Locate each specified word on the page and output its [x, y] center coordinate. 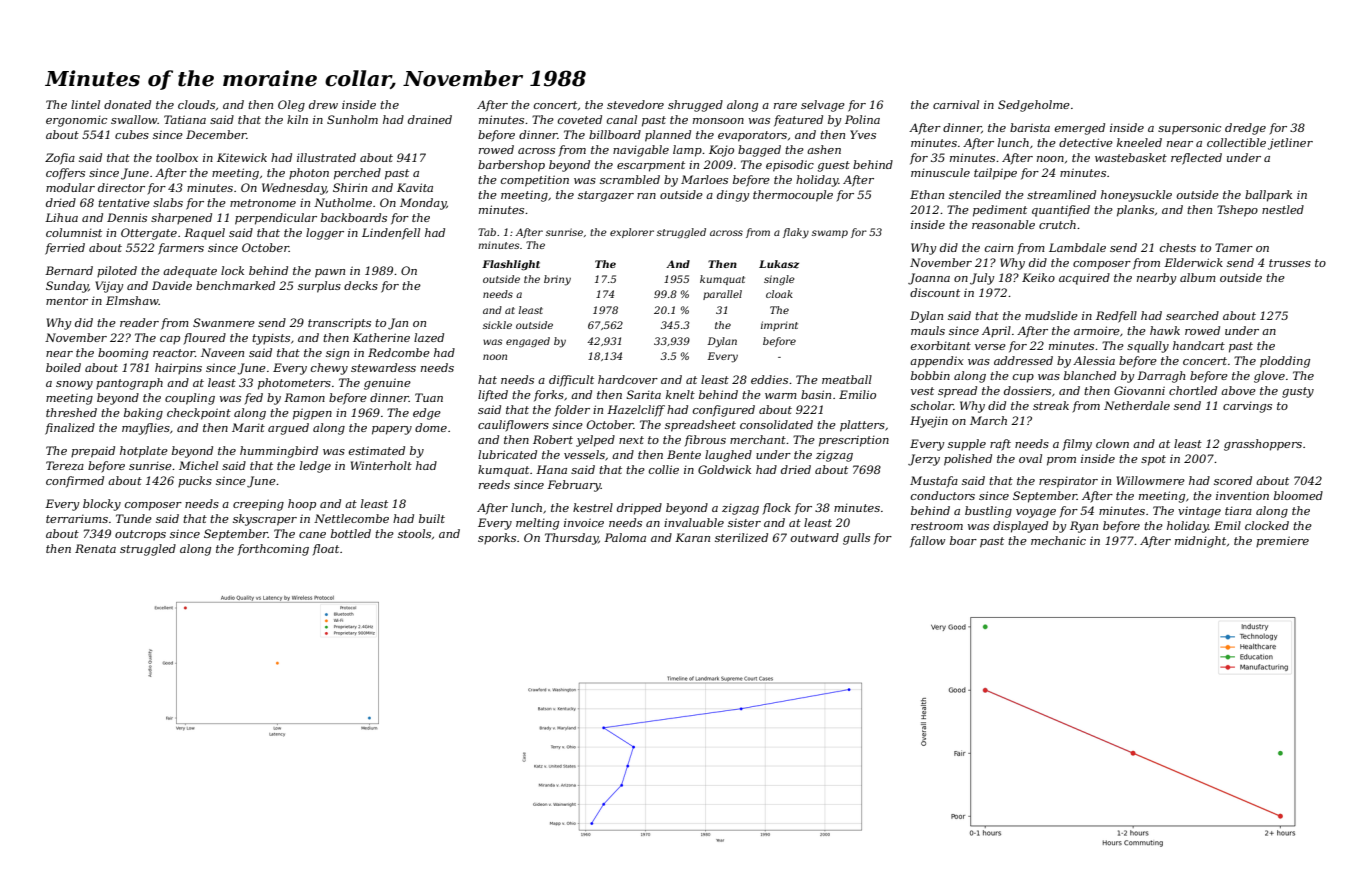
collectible [1236, 142]
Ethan [927, 194]
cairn [998, 247]
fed [253, 399]
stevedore [635, 104]
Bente [684, 454]
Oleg [291, 106]
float [325, 550]
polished [968, 460]
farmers [181, 249]
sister [744, 522]
